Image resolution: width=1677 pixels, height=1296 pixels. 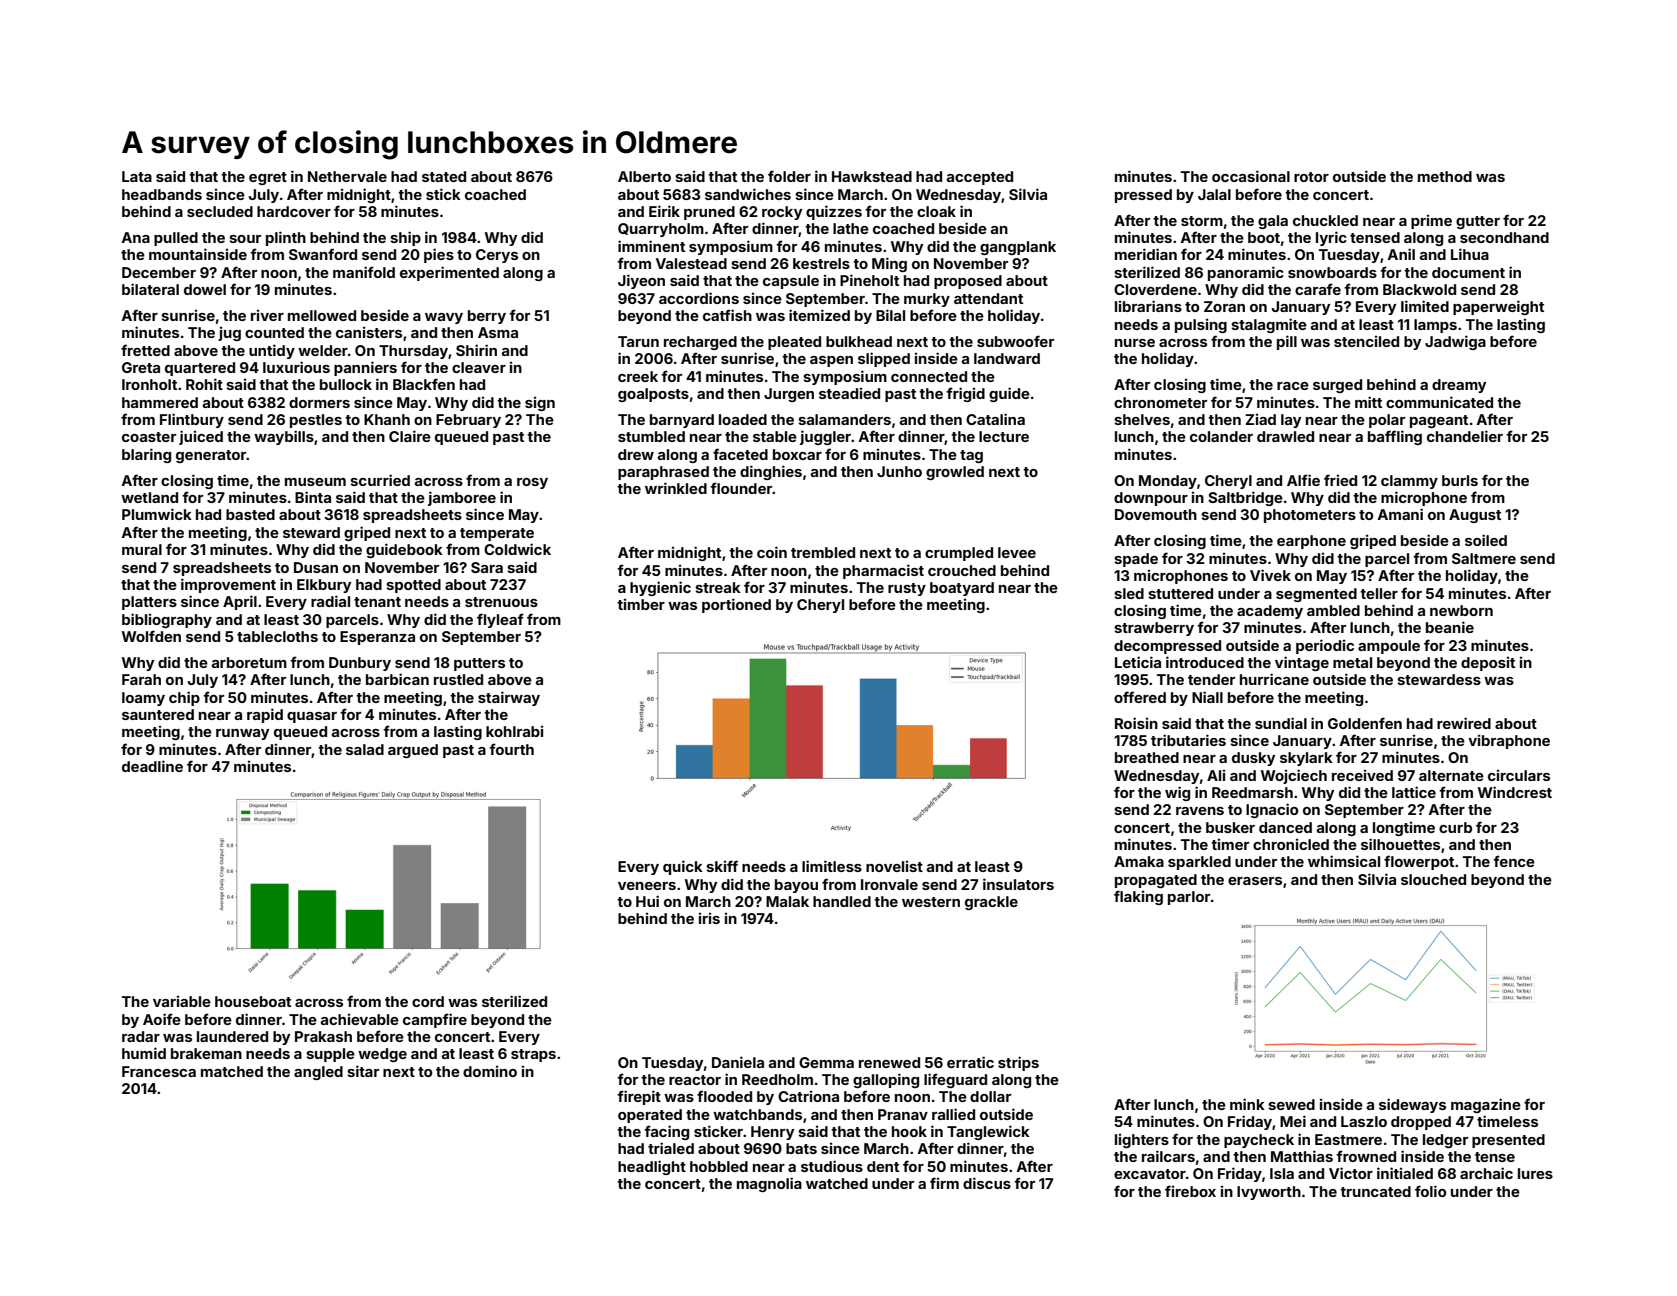 What do you see at coordinates (842, 901) in the image?
I see `handled` at bounding box center [842, 901].
